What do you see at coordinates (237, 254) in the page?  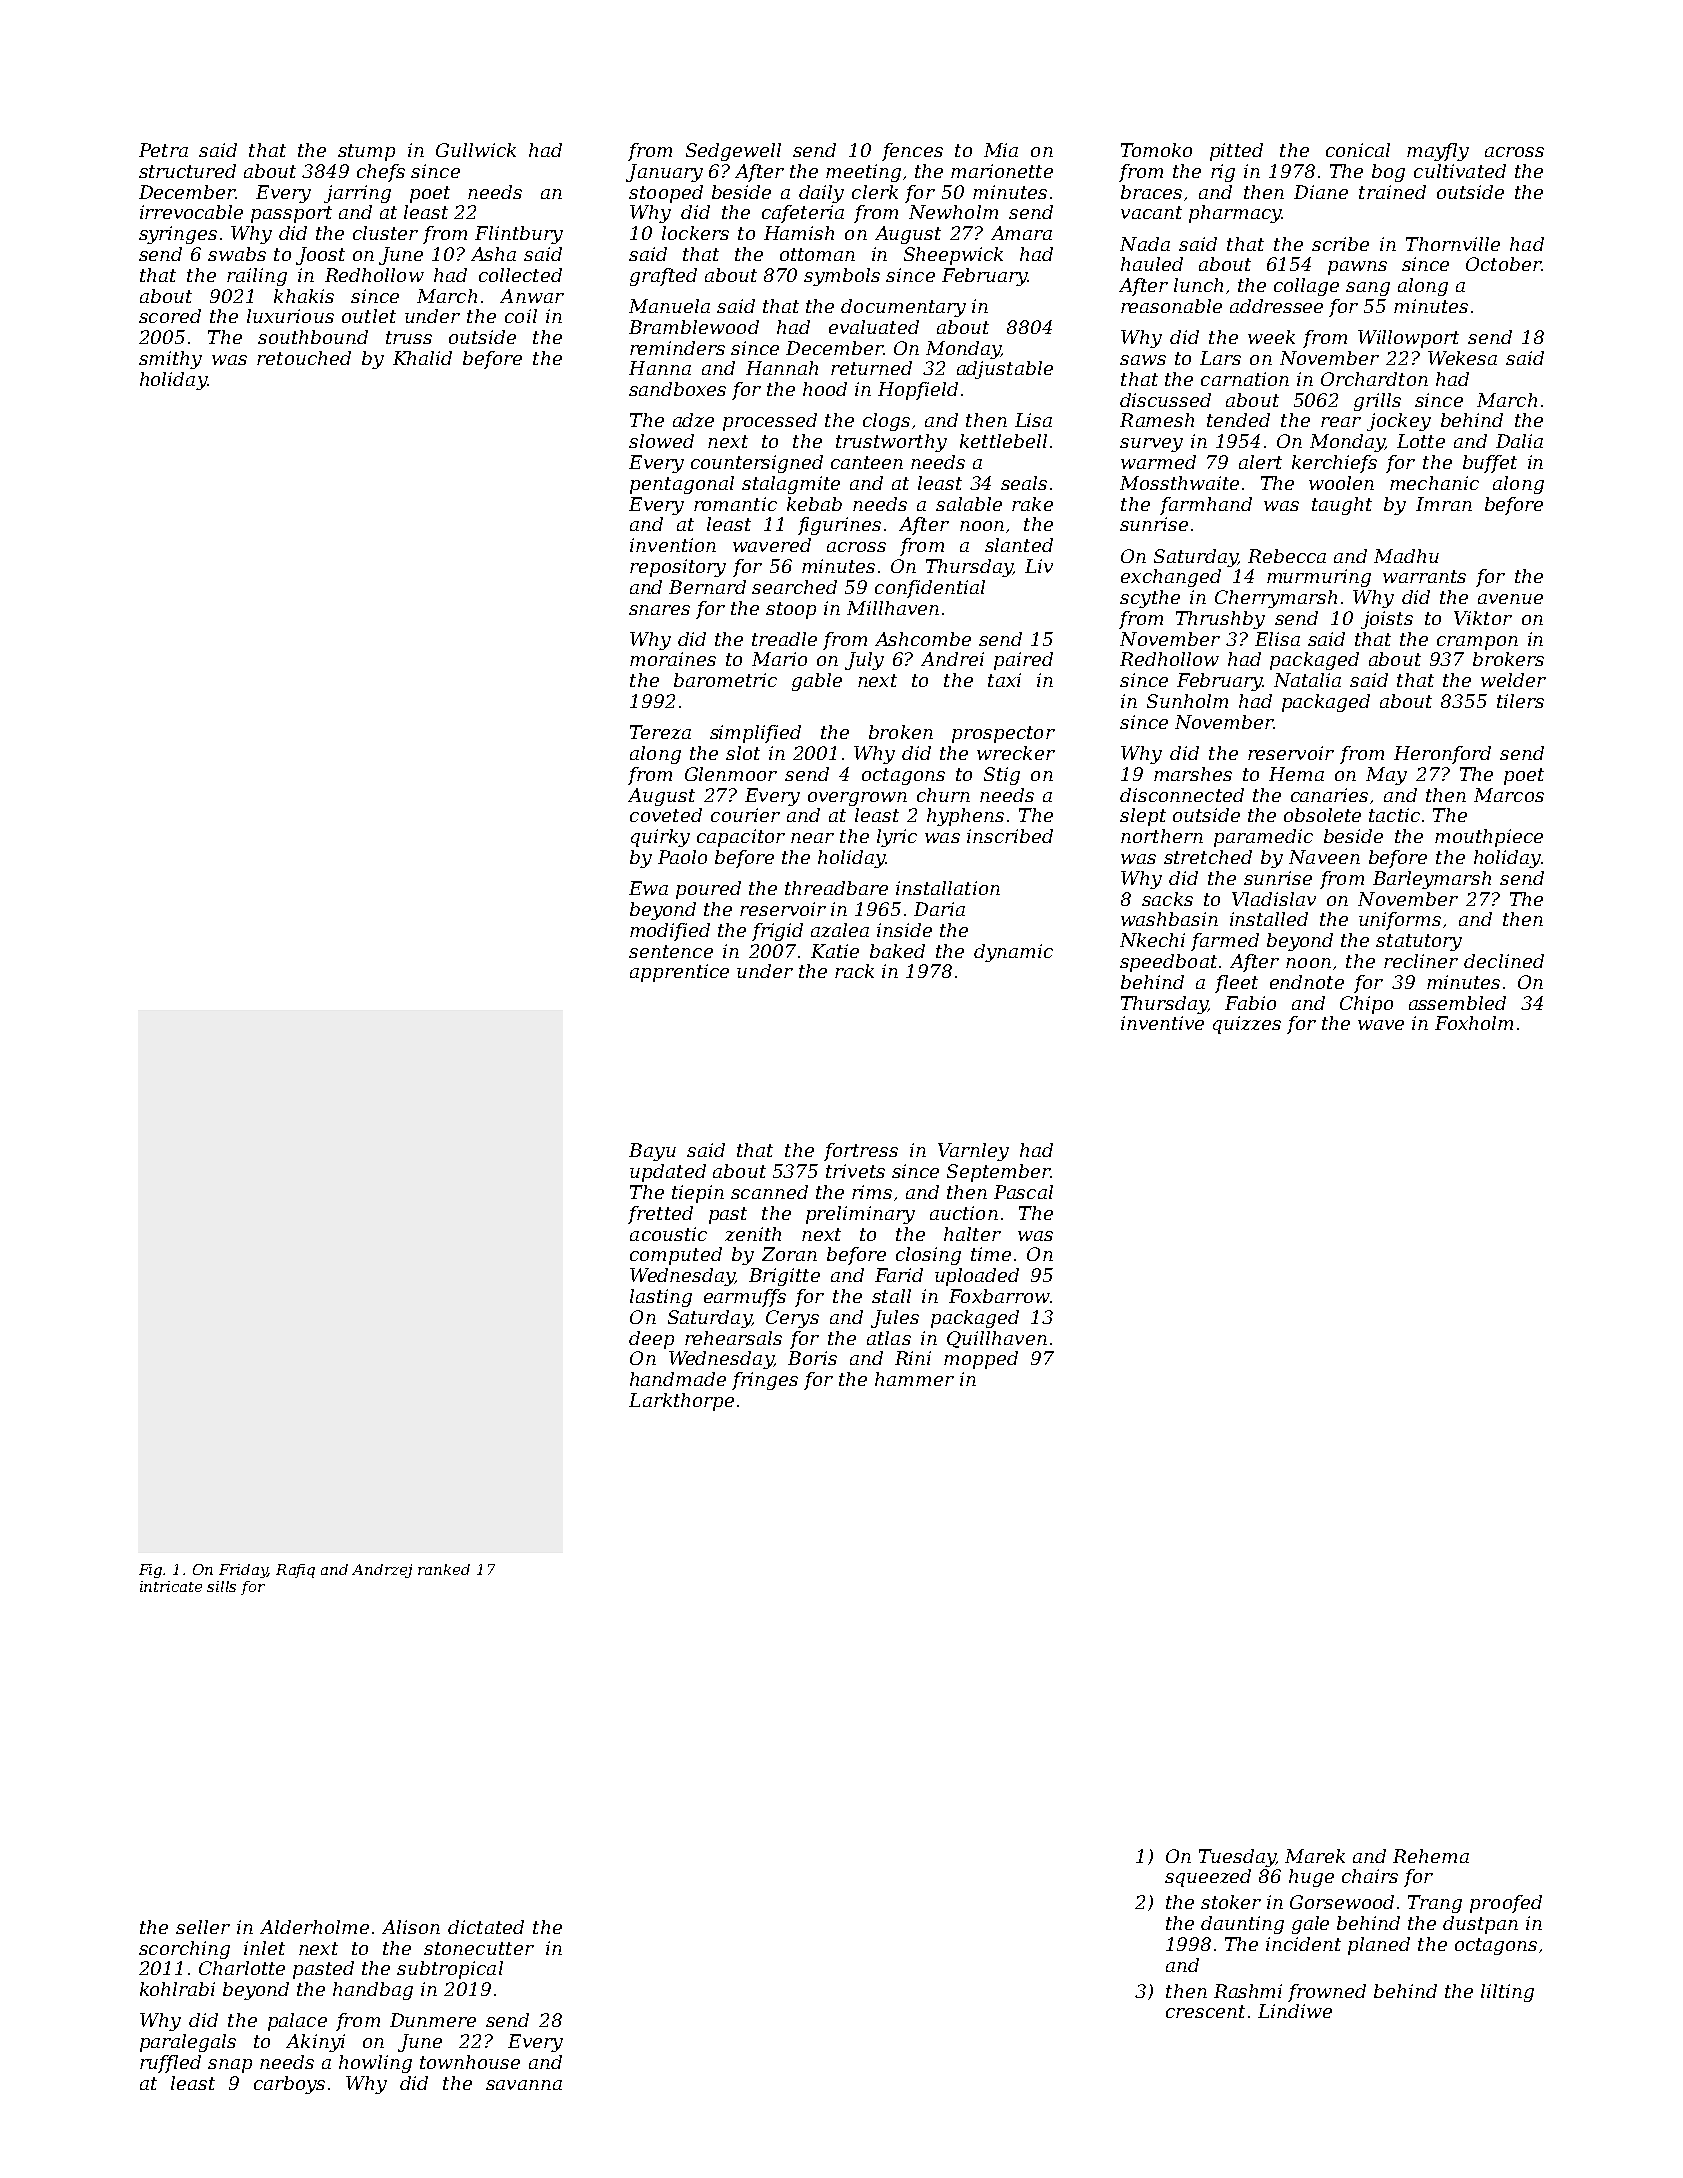 I see `swabs` at bounding box center [237, 254].
